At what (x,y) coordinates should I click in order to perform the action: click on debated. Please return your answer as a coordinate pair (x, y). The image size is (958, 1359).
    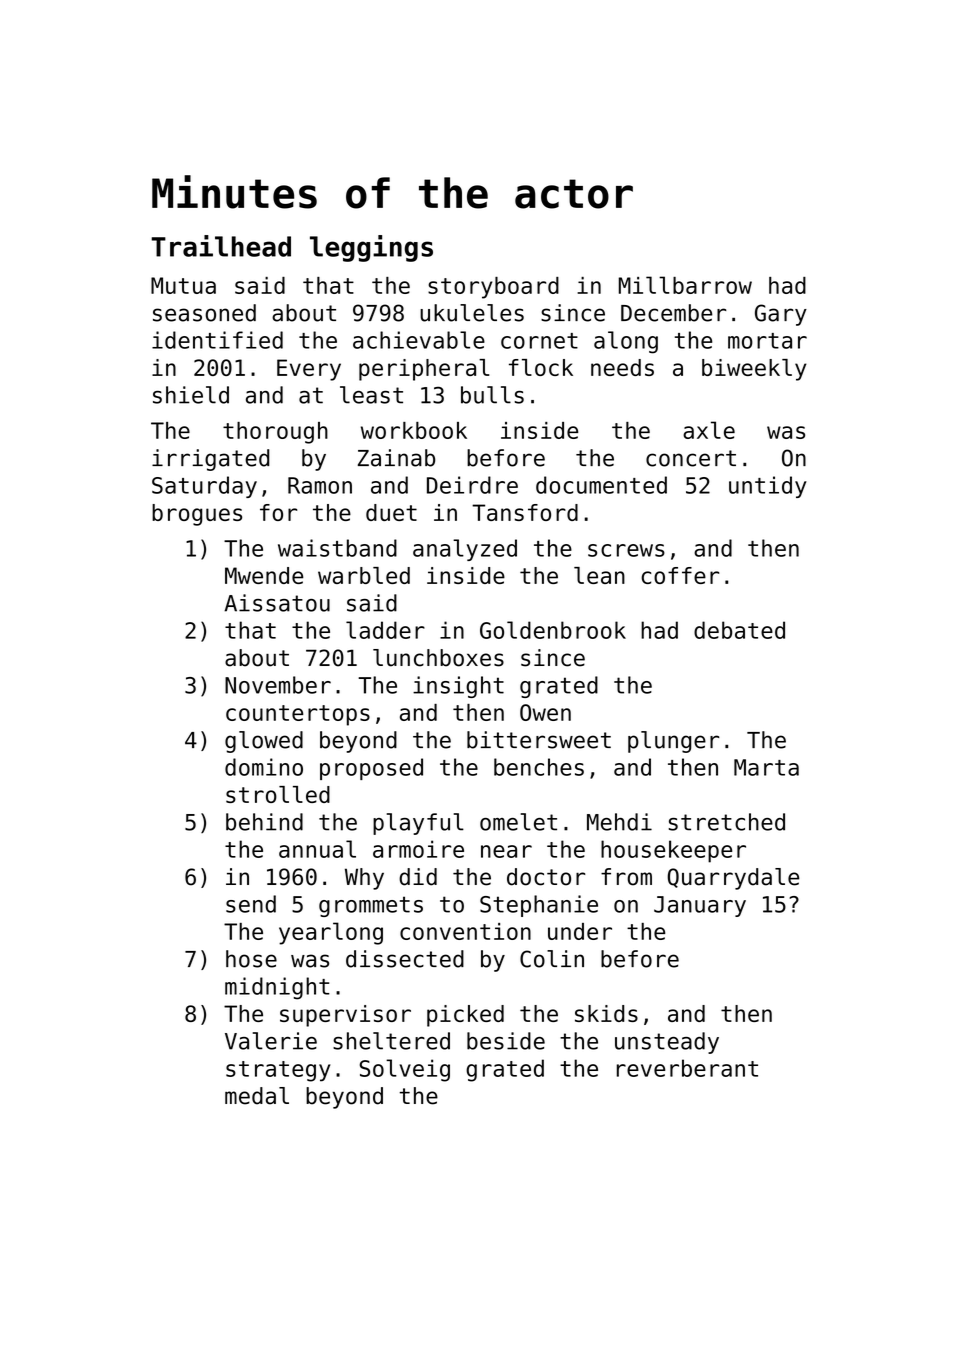
    Looking at the image, I should click on (739, 630).
